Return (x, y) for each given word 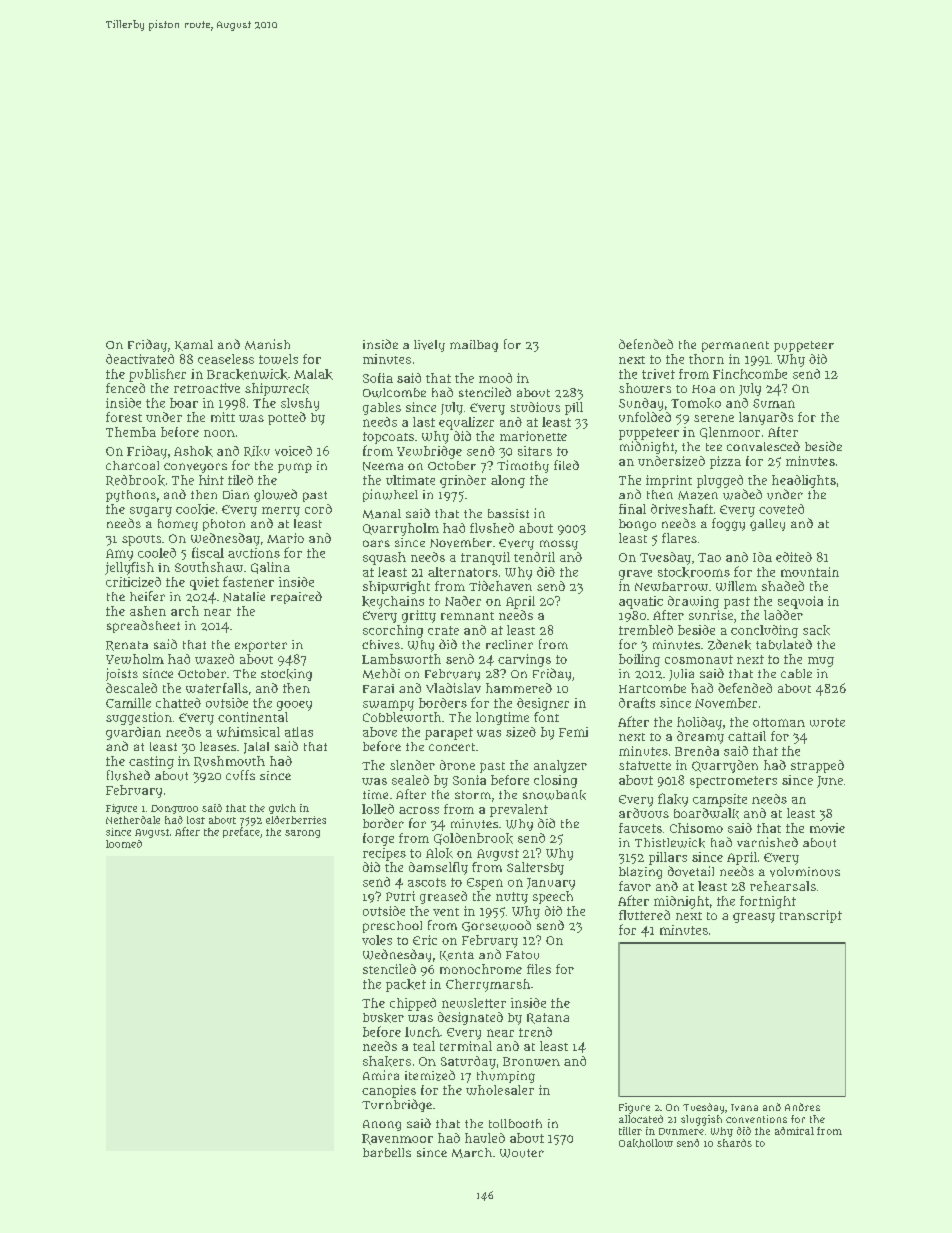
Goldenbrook (473, 839)
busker (383, 1018)
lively (429, 346)
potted (287, 418)
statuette (645, 765)
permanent (735, 346)
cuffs (240, 775)
